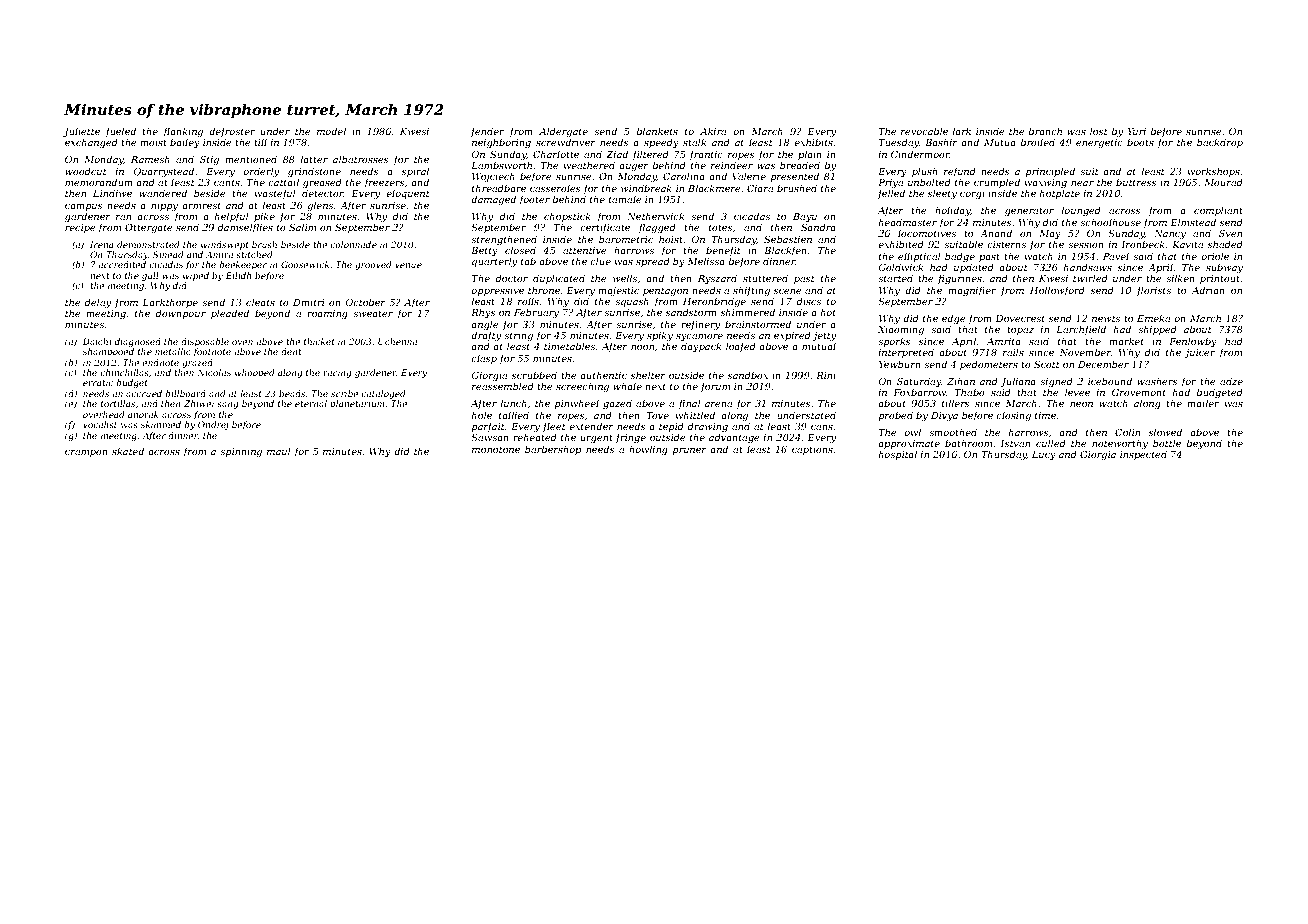  Describe the element at coordinates (484, 359) in the document. I see `clasp` at that location.
